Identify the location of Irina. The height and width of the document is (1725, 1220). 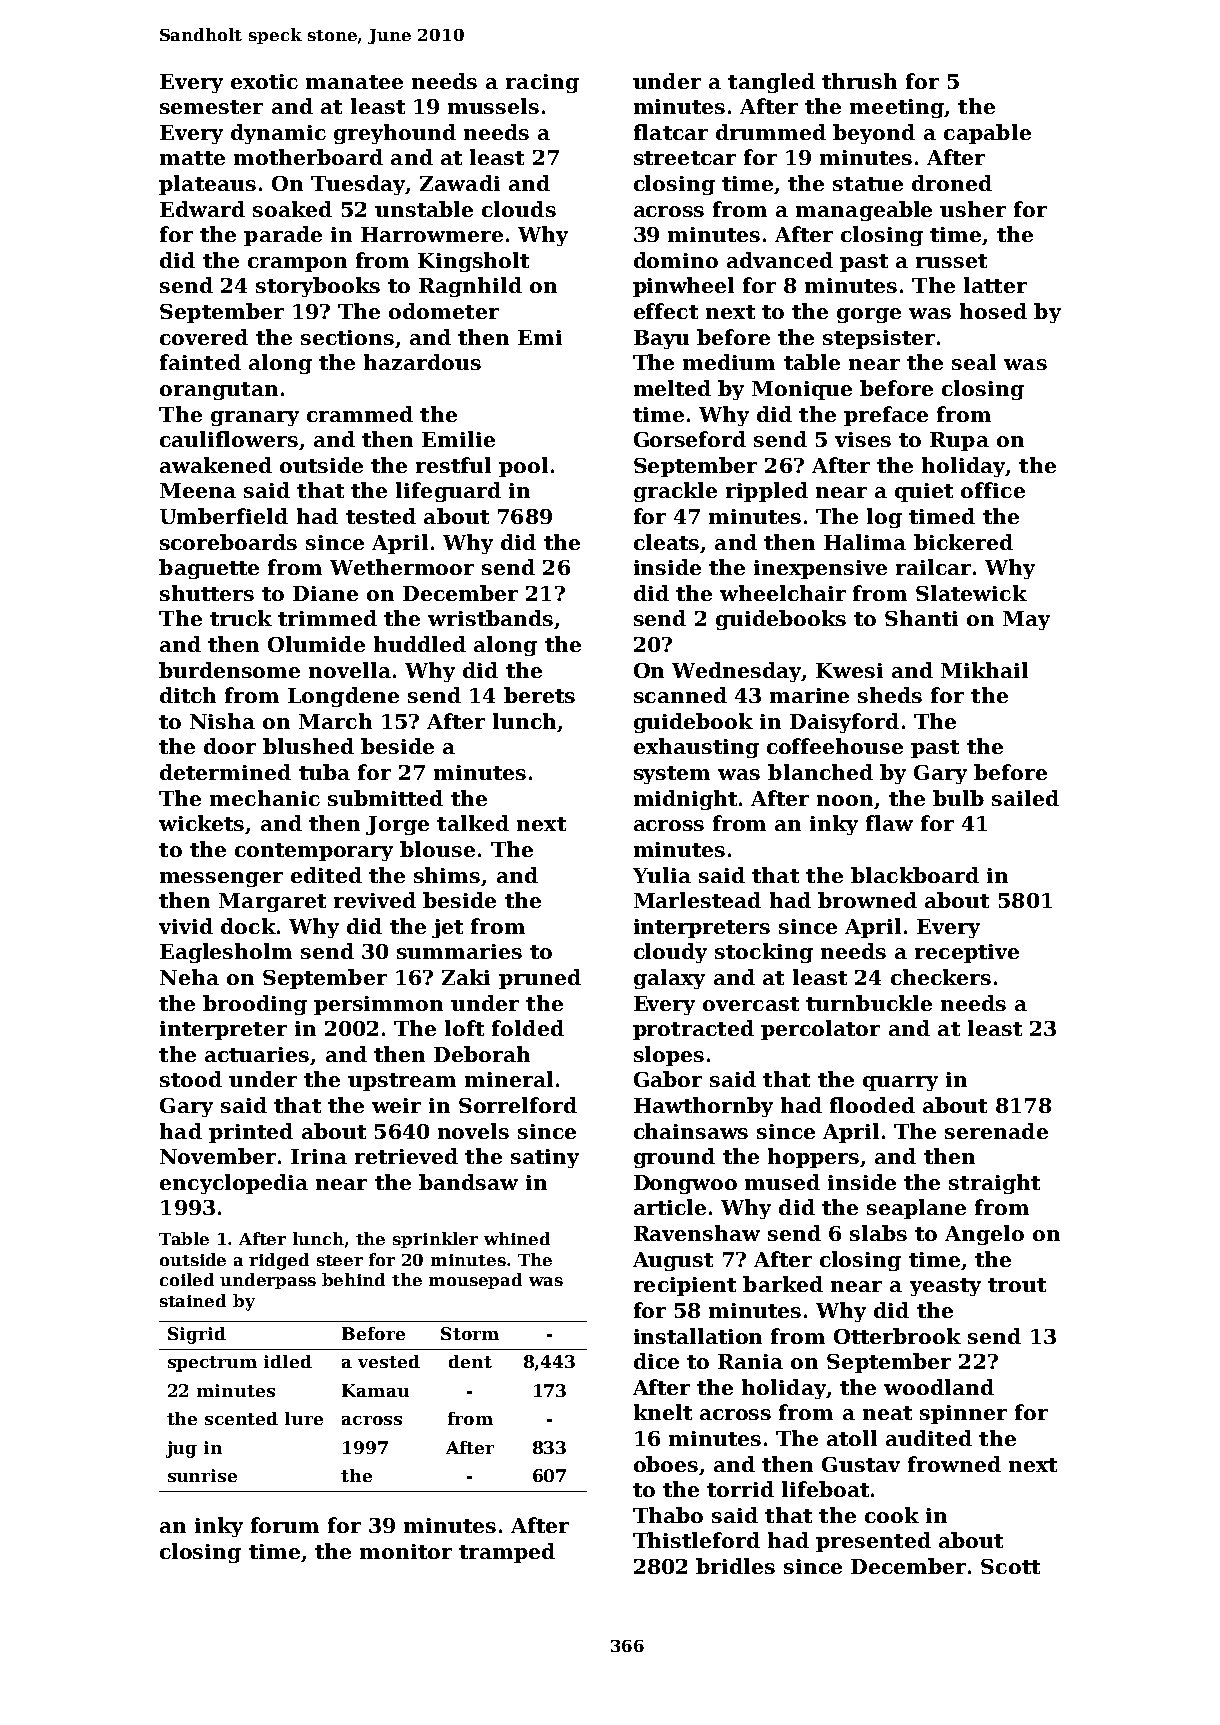
(319, 1156).
